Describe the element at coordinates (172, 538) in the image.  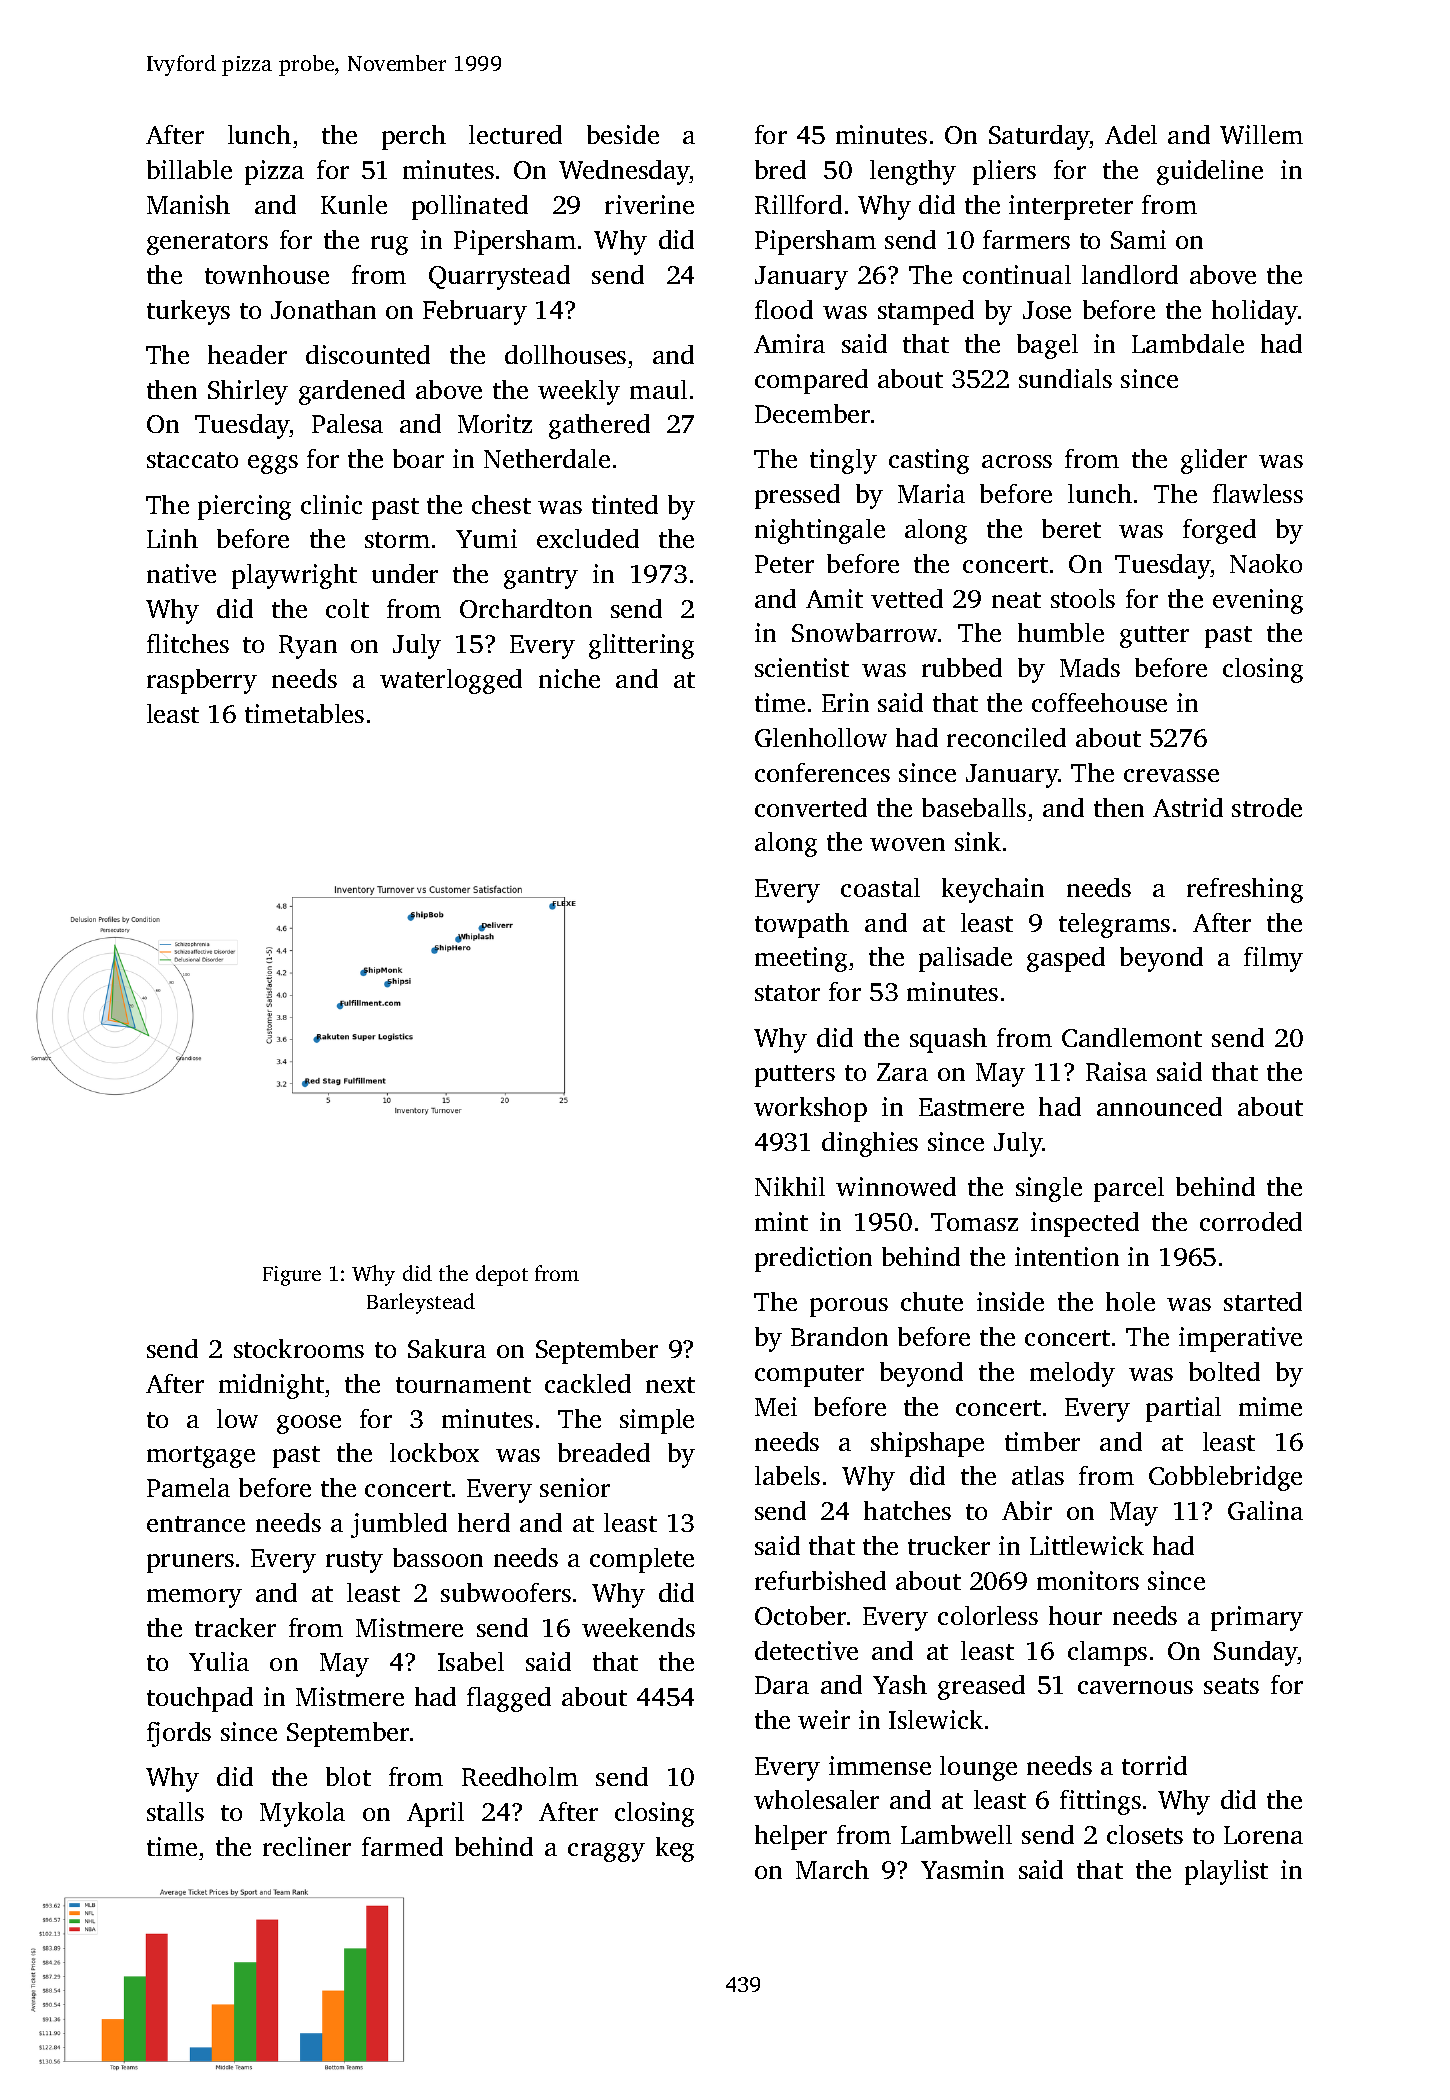
I see `Linh` at that location.
